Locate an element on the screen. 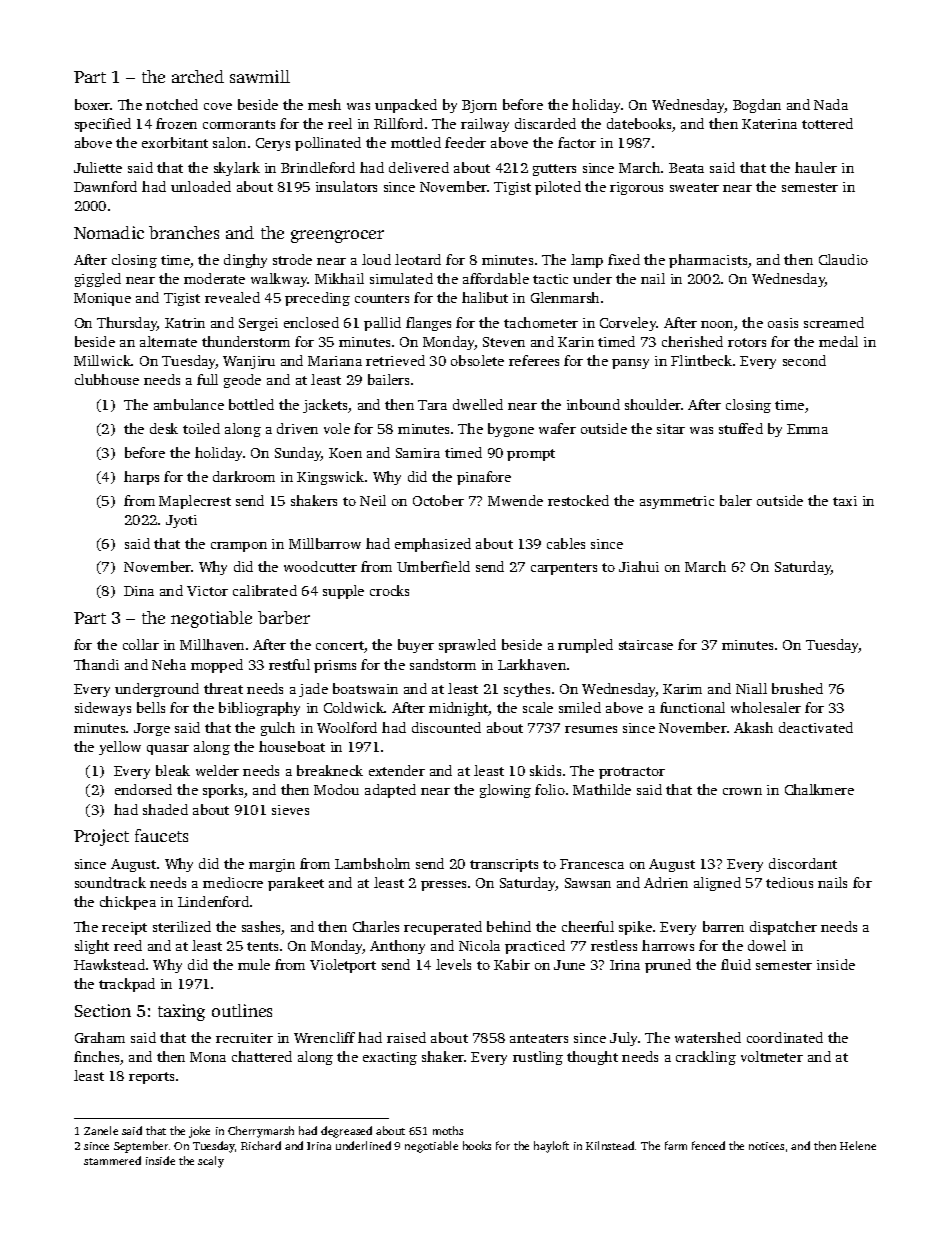  rumpled is located at coordinates (585, 646).
